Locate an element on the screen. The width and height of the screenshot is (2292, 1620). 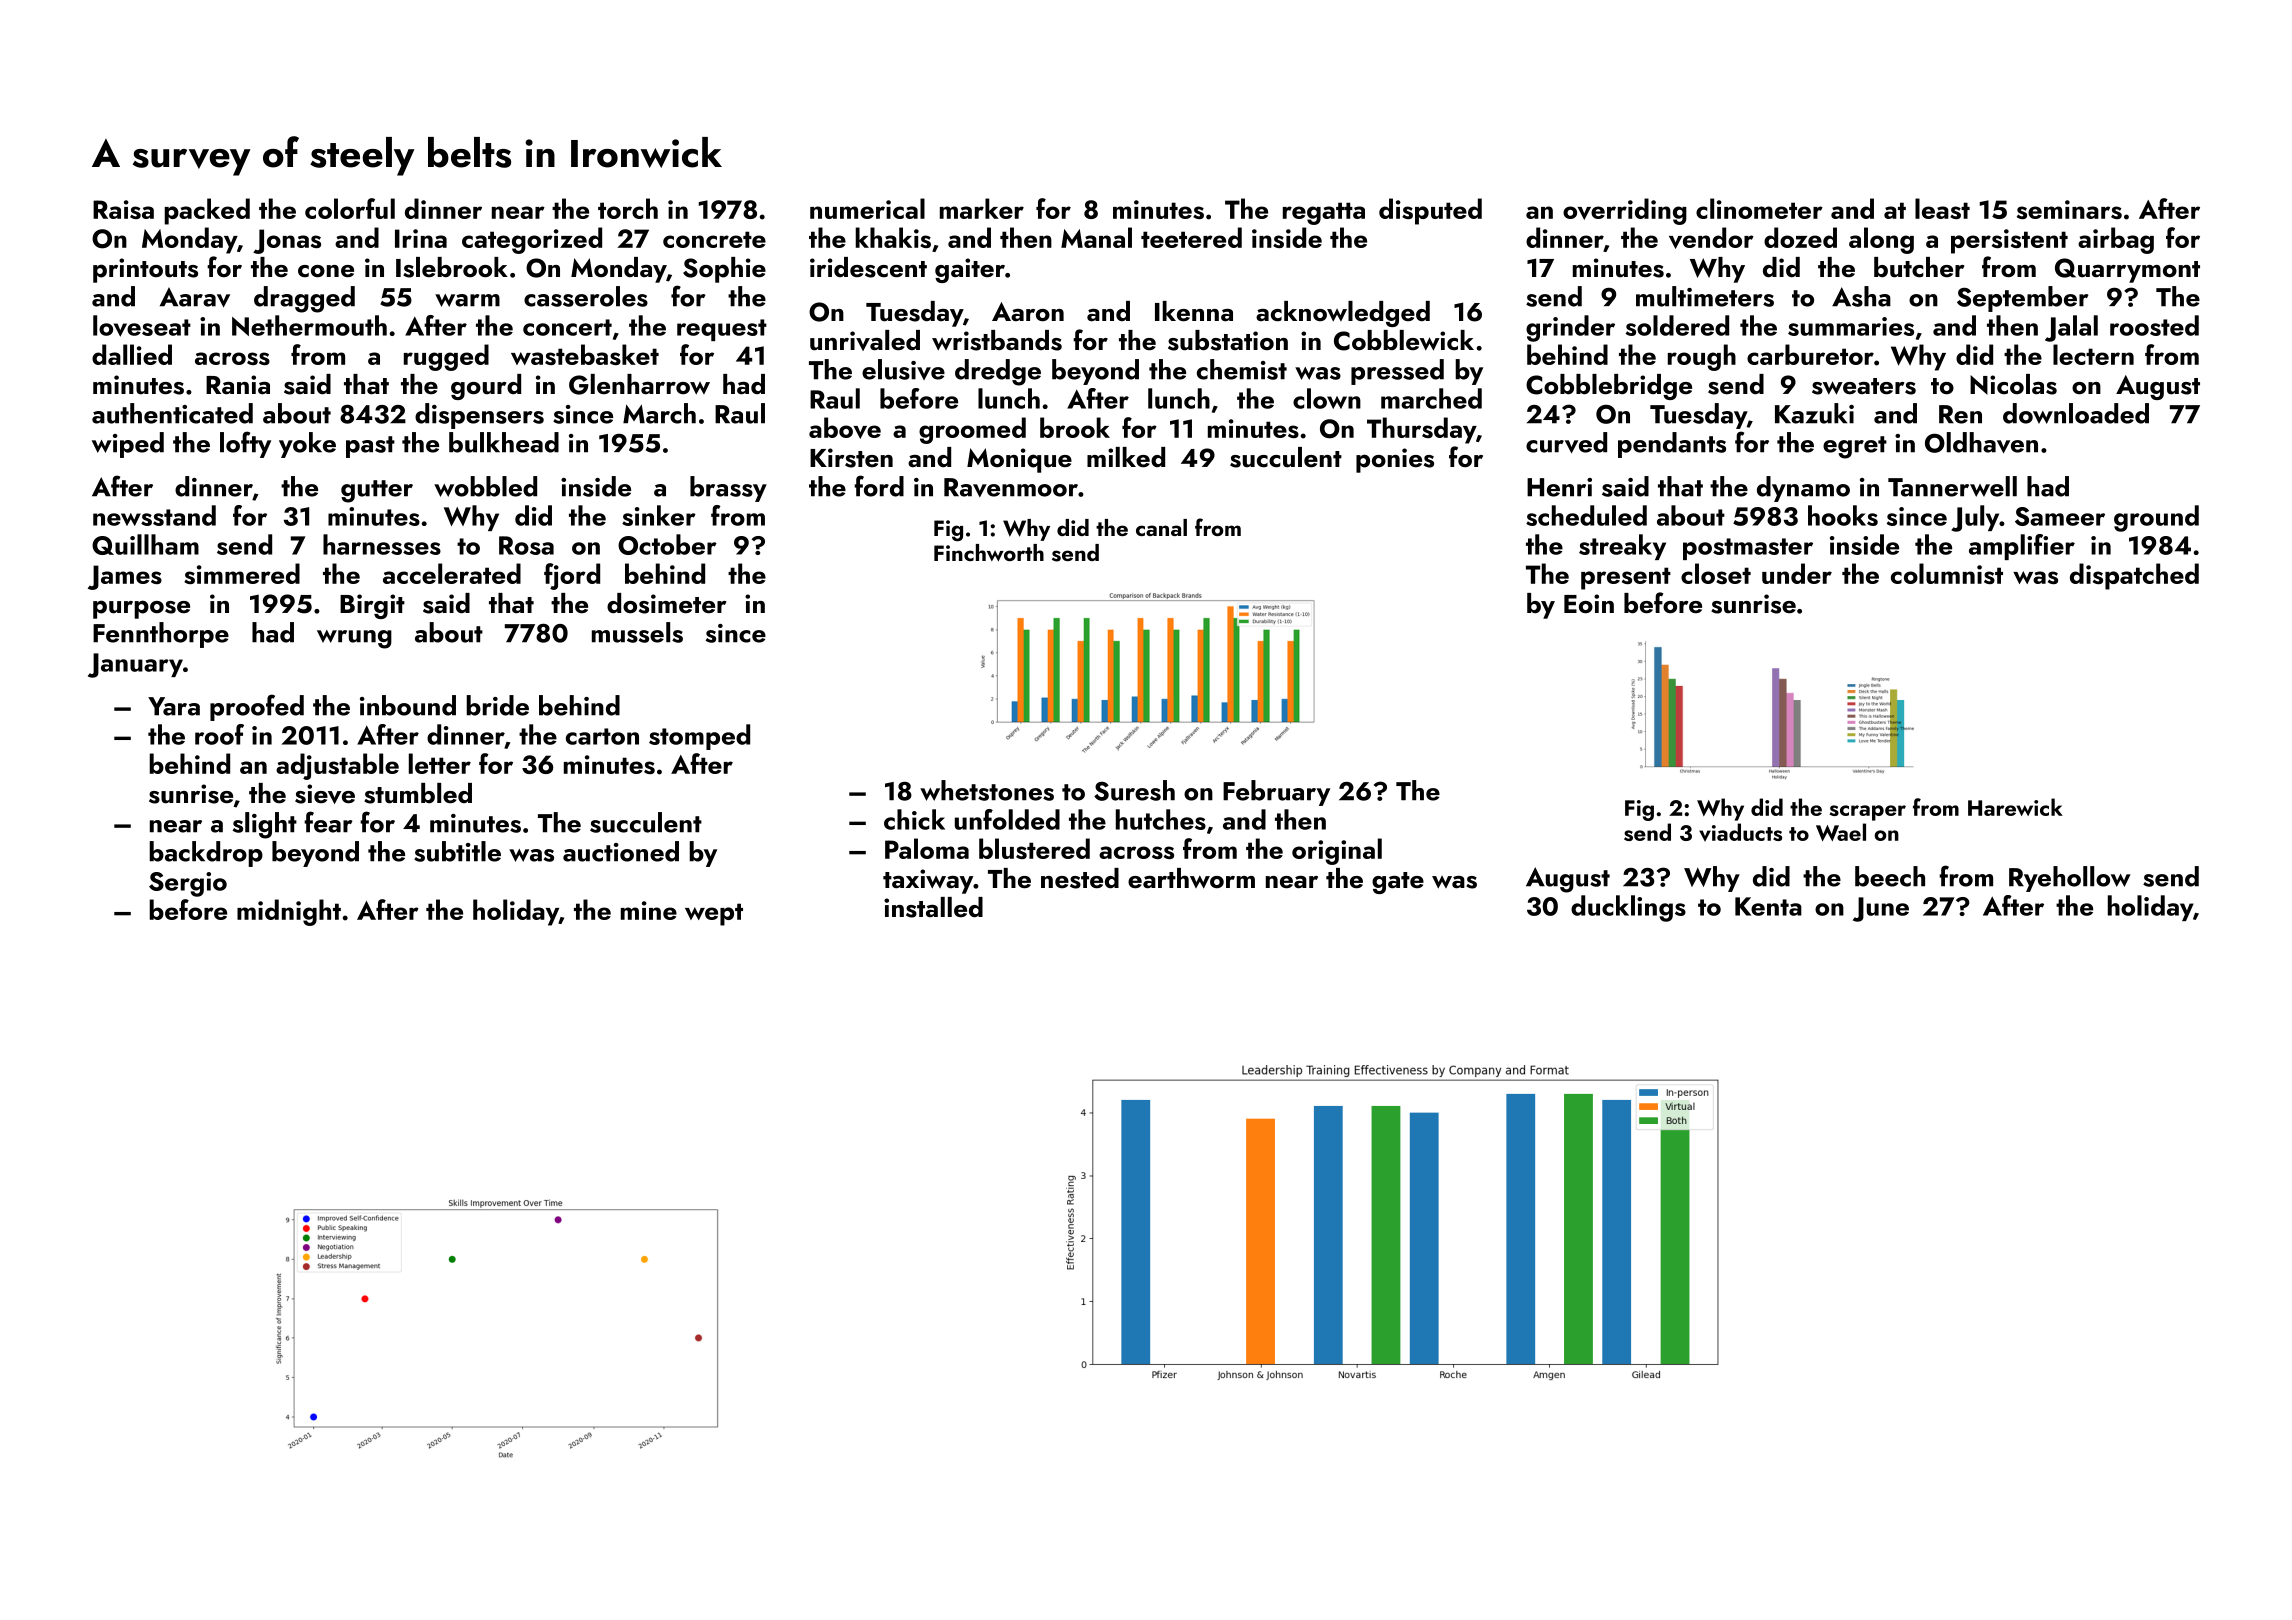
installed is located at coordinates (933, 907).
